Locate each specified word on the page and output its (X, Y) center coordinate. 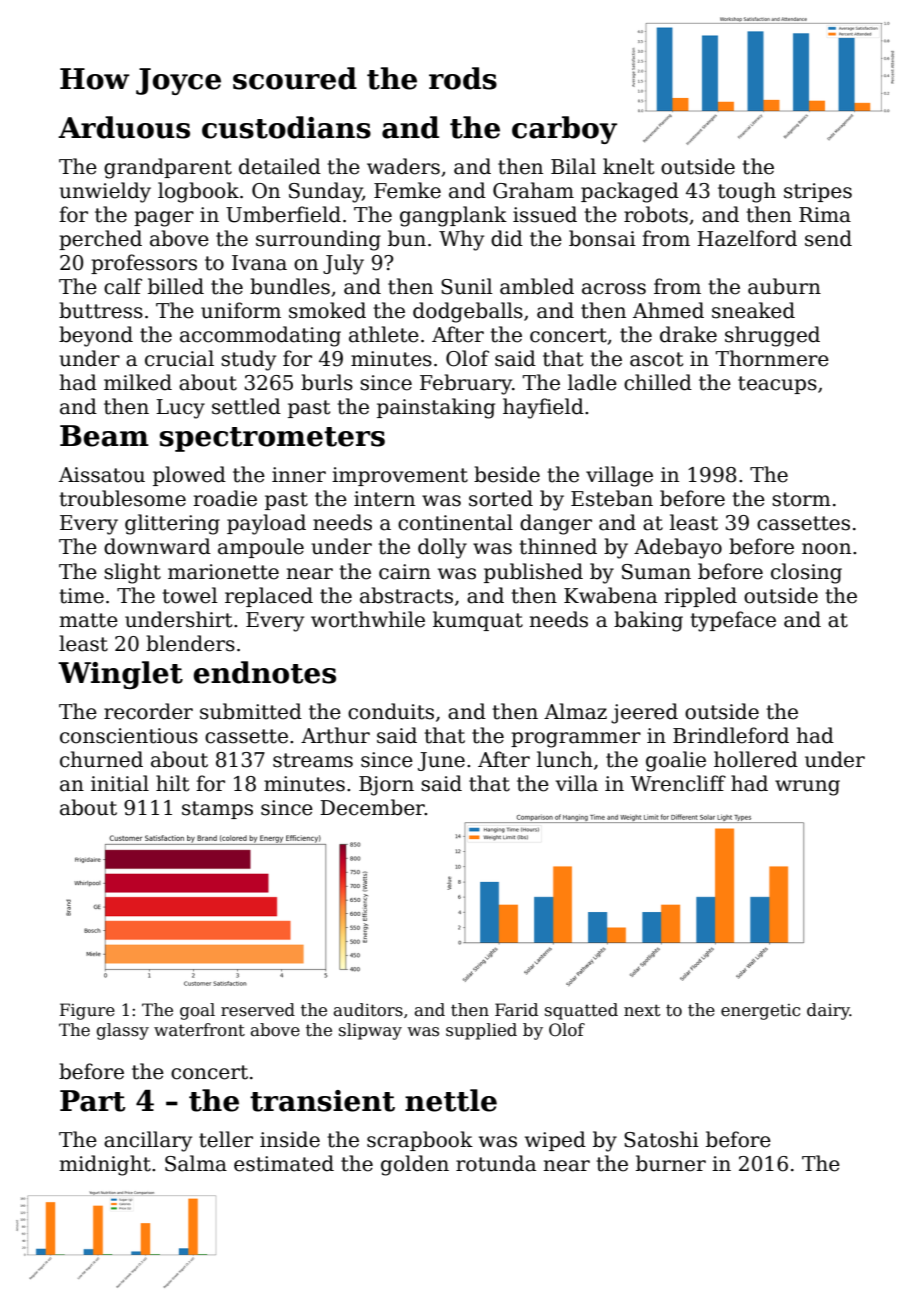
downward (157, 546)
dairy (828, 1011)
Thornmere (772, 358)
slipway (370, 1031)
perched (100, 240)
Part (93, 1101)
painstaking (436, 408)
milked (138, 382)
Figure (87, 1011)
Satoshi (661, 1139)
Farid (516, 1010)
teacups (777, 385)
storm (801, 499)
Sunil (467, 286)
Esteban (612, 498)
